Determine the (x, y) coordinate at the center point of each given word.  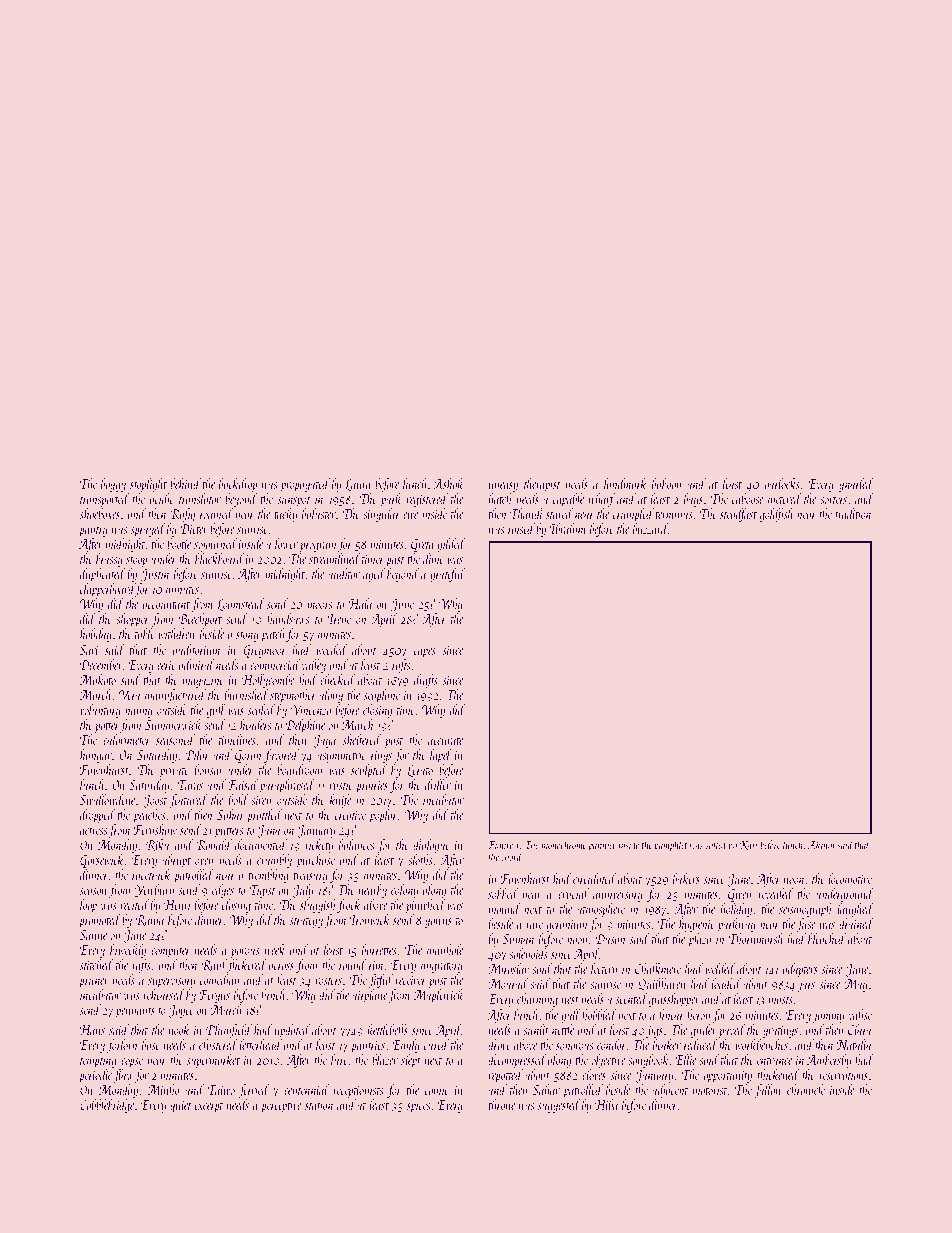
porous (245, 953)
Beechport (201, 621)
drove (499, 1044)
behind (185, 483)
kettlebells (388, 1029)
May (856, 985)
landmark (625, 483)
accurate (445, 741)
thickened (778, 1074)
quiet (180, 1107)
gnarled (856, 485)
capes (425, 653)
